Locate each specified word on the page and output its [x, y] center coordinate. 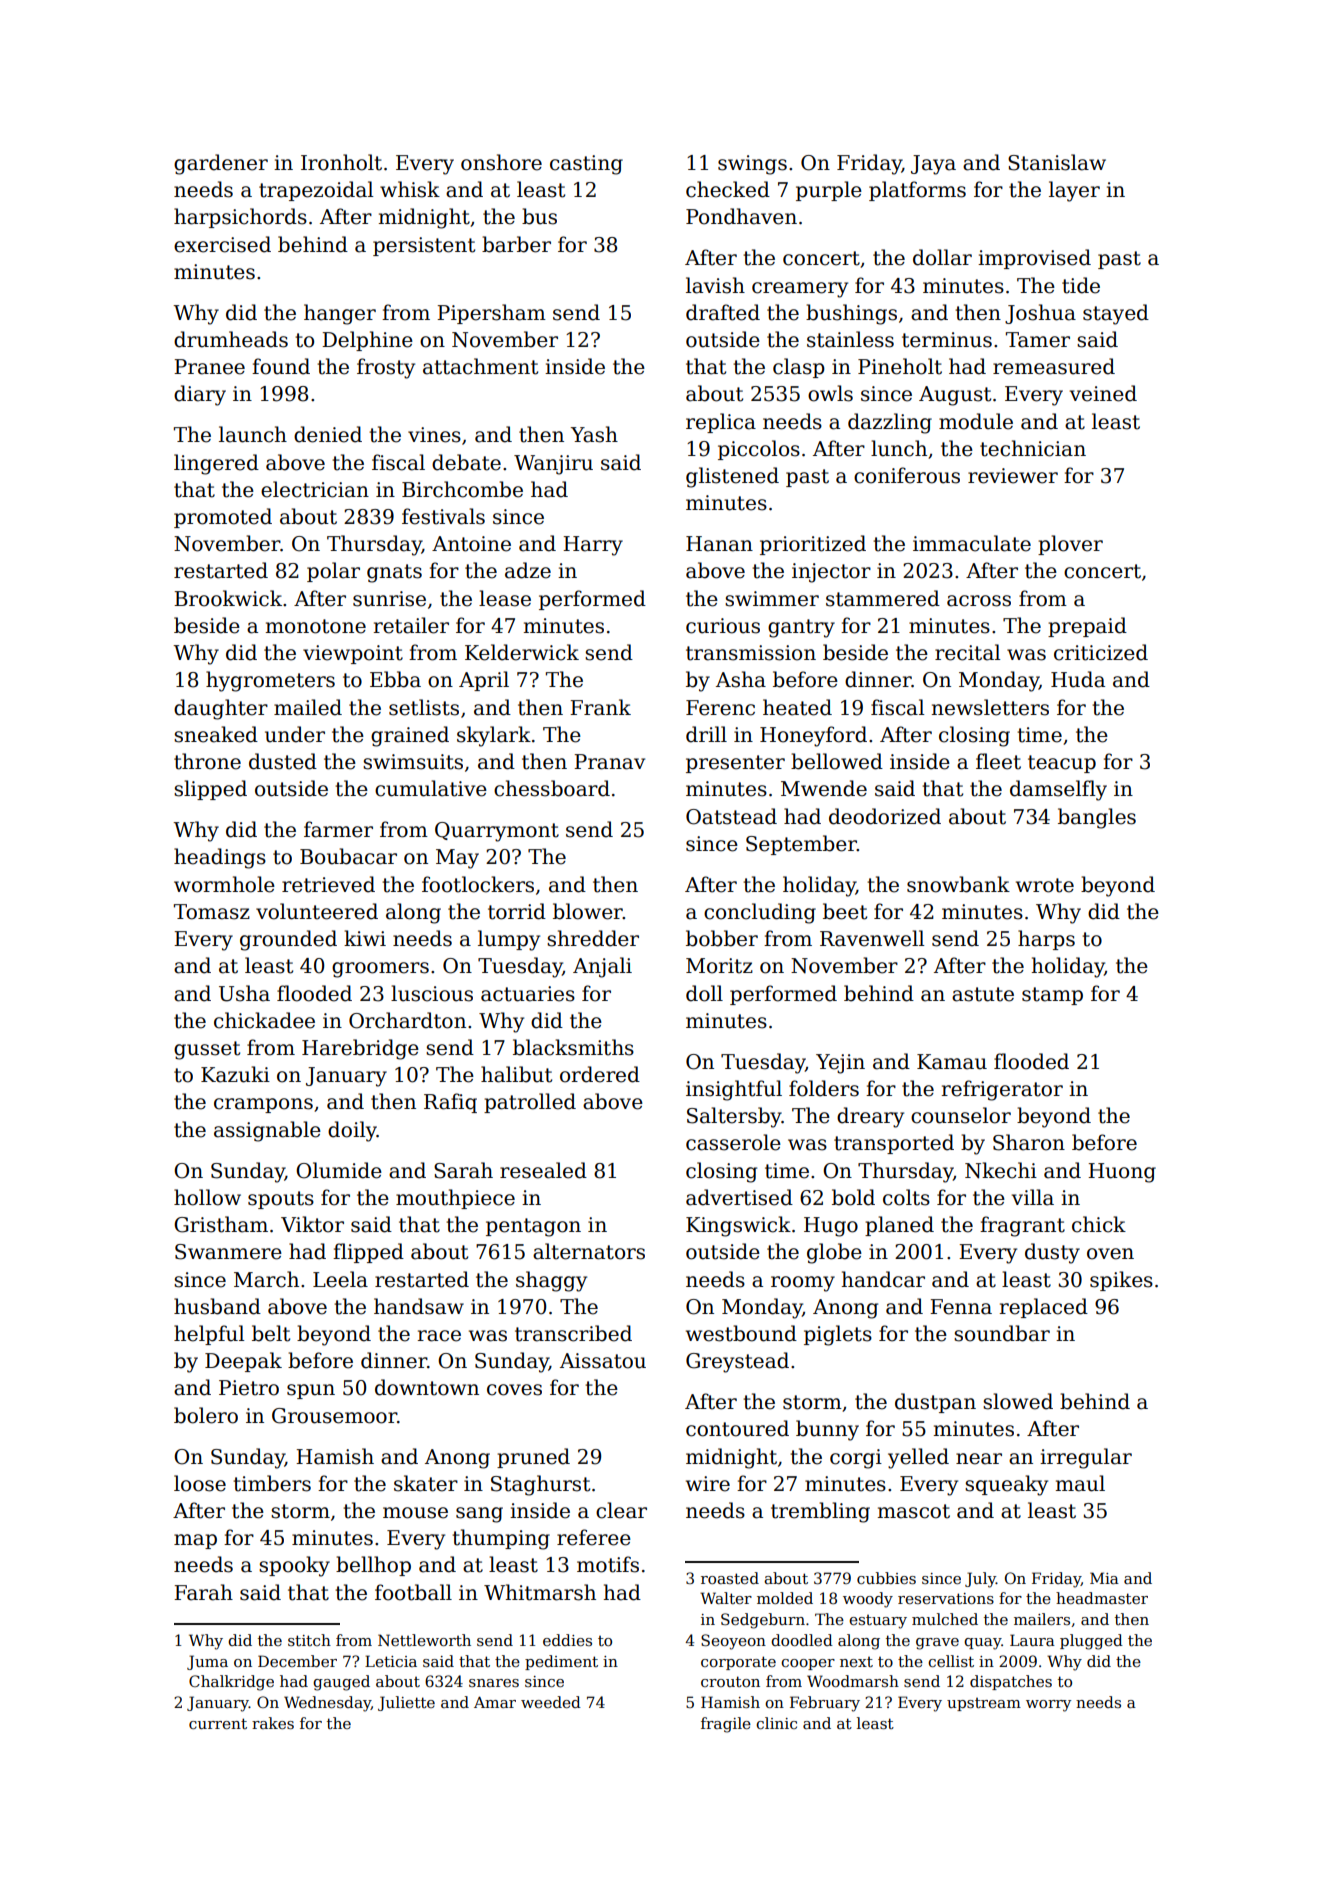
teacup [1062, 764]
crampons [263, 1105]
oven [1110, 1254]
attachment [480, 366]
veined [1103, 393]
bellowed [837, 761]
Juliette [406, 1703]
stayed [1116, 314]
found [281, 366]
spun [311, 1391]
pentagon [533, 1227]
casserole [733, 1142]
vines [434, 435]
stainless [850, 339]
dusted [283, 761]
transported [894, 1144]
